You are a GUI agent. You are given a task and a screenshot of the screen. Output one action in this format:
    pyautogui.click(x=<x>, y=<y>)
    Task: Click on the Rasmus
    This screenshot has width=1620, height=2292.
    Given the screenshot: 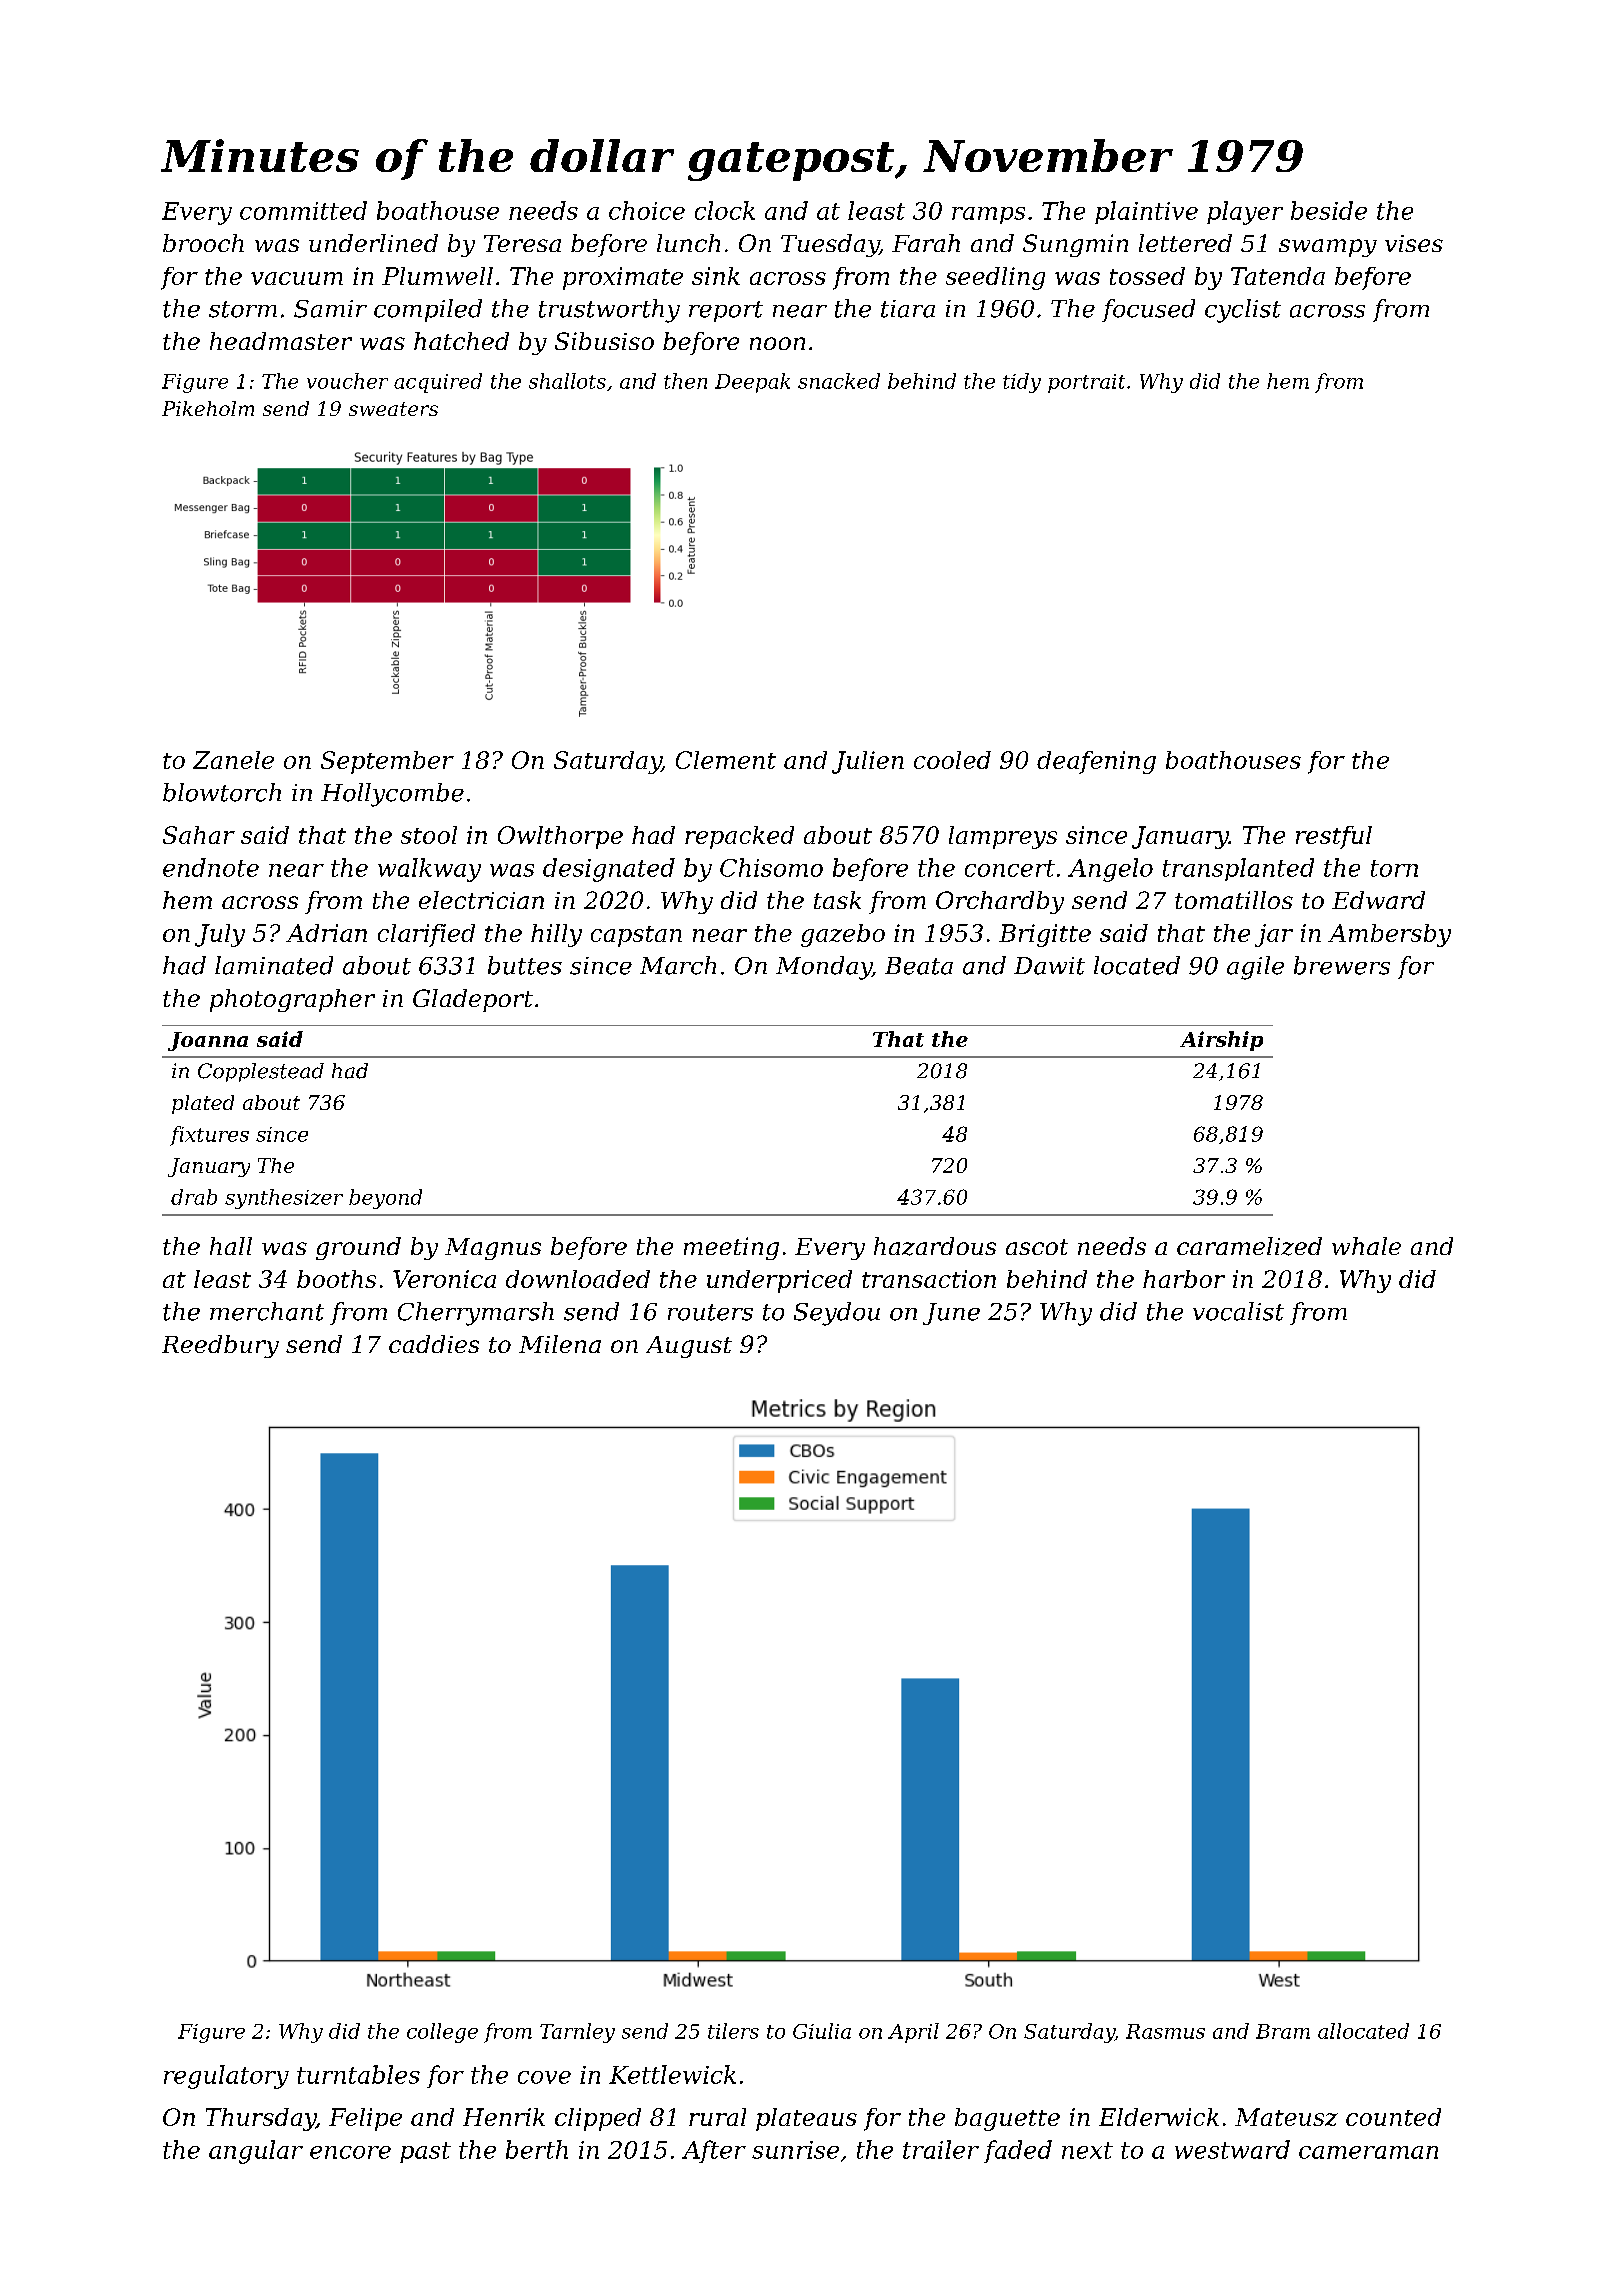 What is the action you would take?
    pyautogui.click(x=1165, y=2031)
